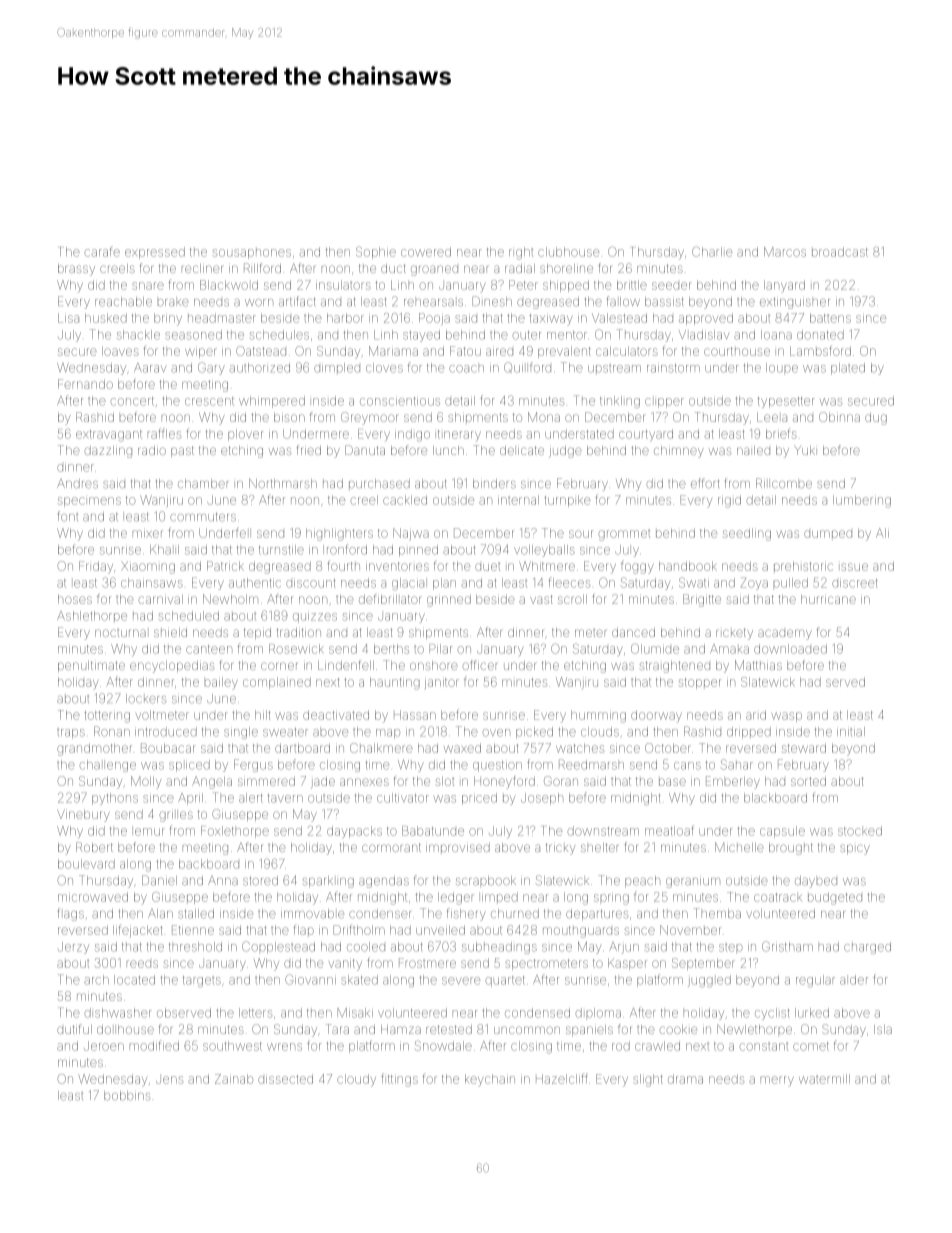  I want to click on sour, so click(580, 534).
